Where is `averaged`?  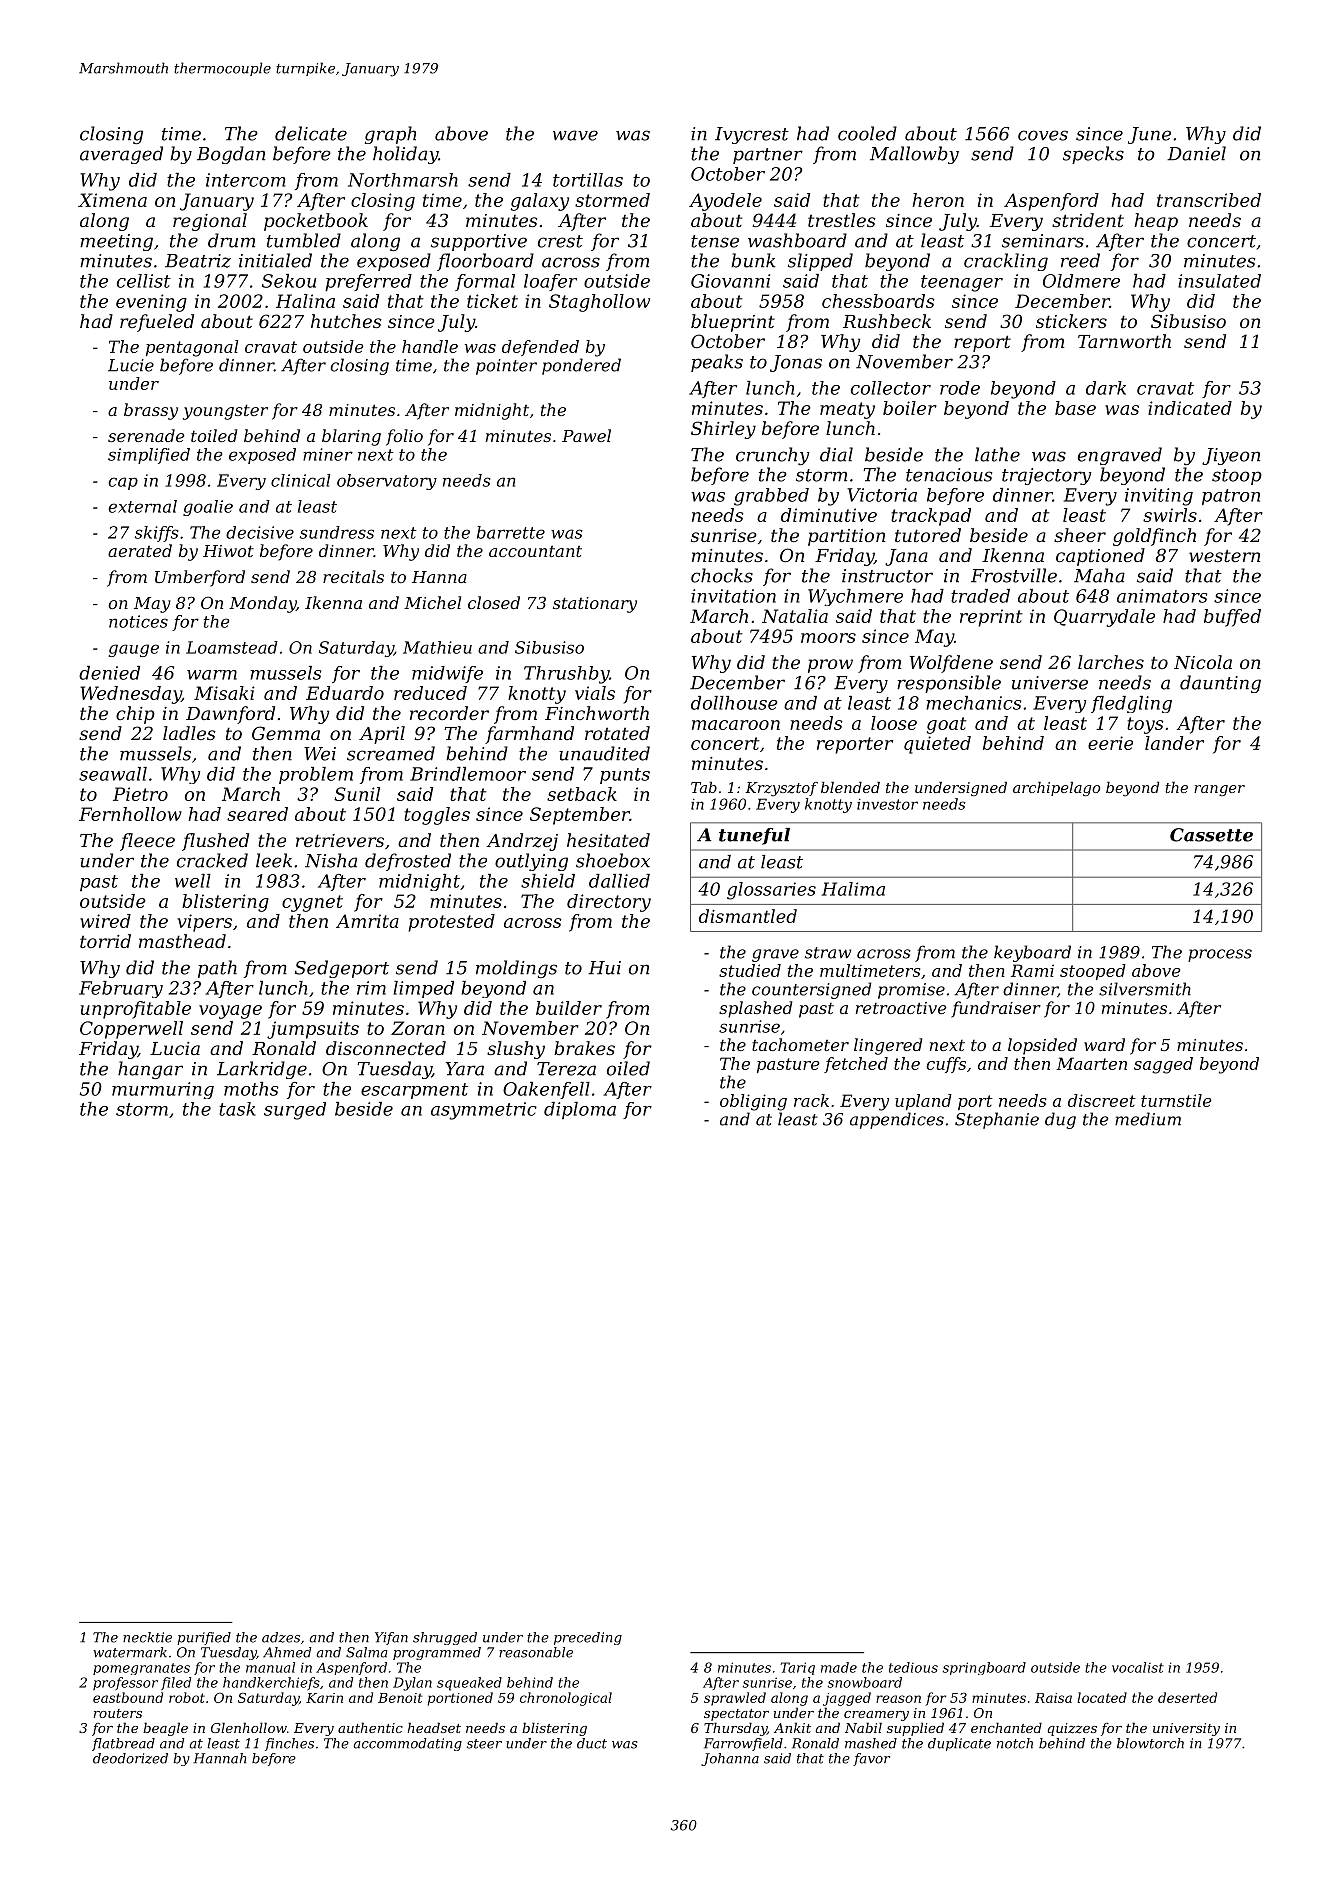
averaged is located at coordinates (121, 155).
